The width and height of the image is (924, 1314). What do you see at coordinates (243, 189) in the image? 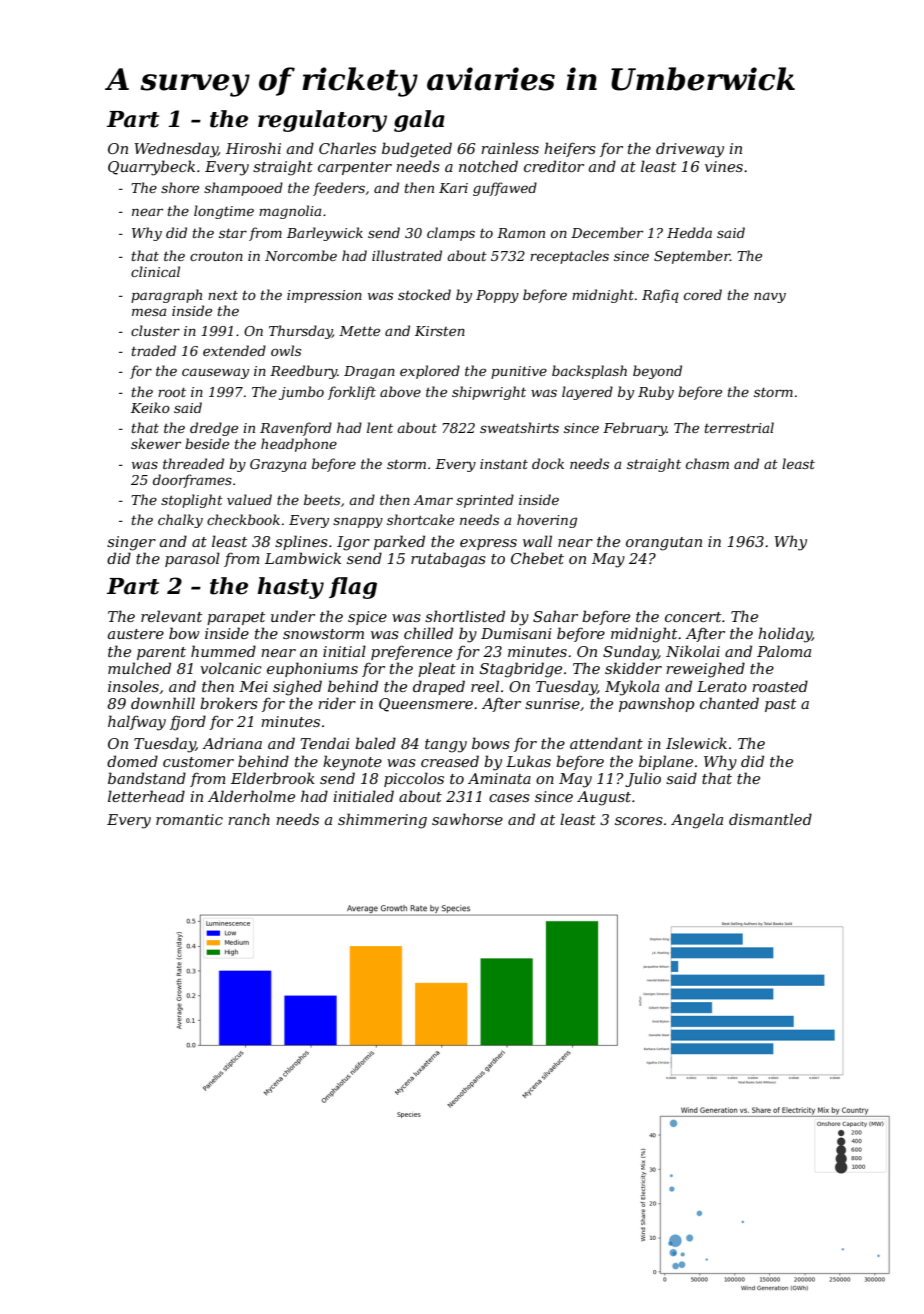
I see `shampooed` at bounding box center [243, 189].
